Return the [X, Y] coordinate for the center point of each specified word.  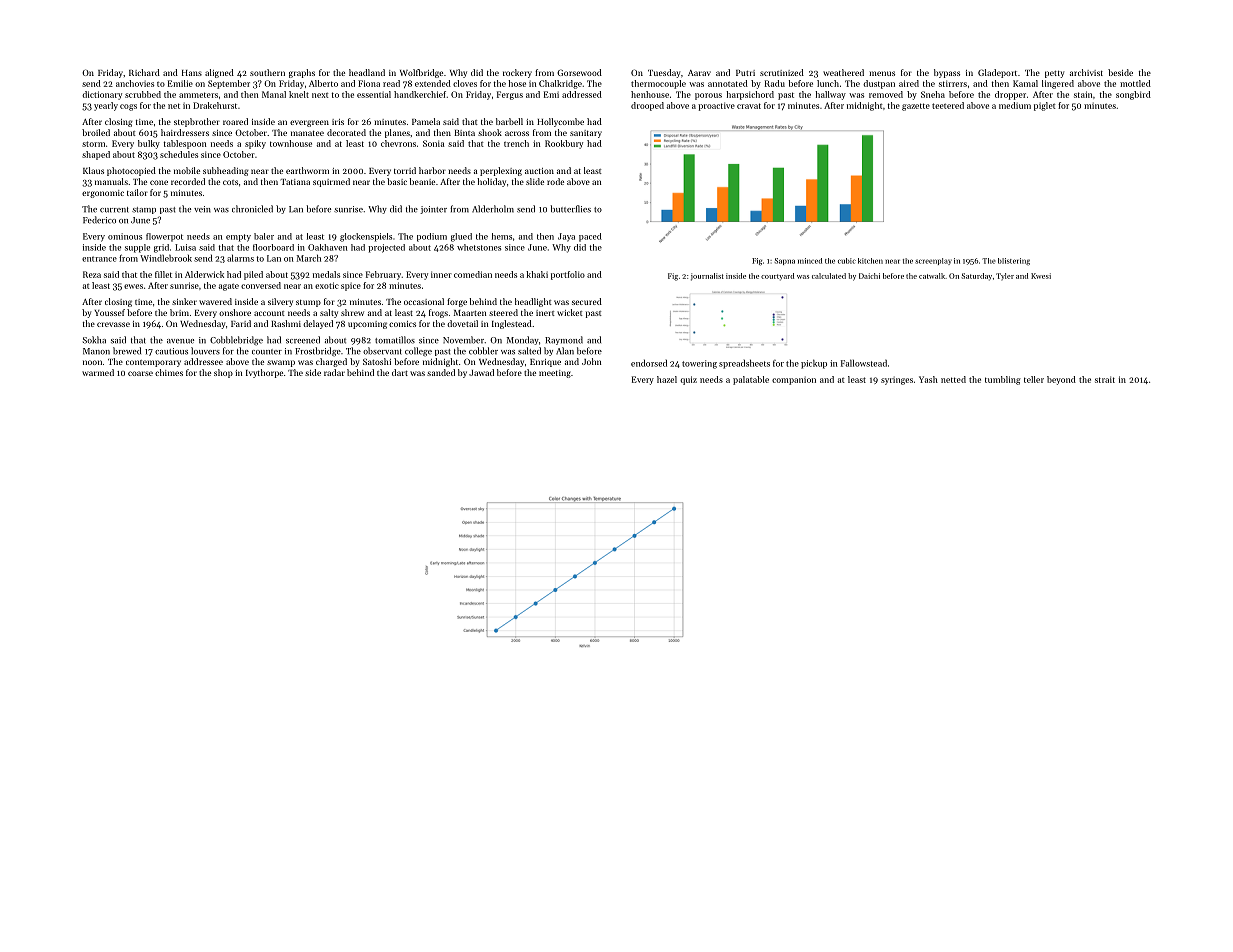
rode [555, 181]
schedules [179, 154]
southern [267, 72]
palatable [751, 380]
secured [587, 301]
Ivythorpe [264, 373]
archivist [1086, 72]
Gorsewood [579, 72]
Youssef [109, 312]
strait [1105, 379]
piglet [1045, 106]
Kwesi [1041, 276]
